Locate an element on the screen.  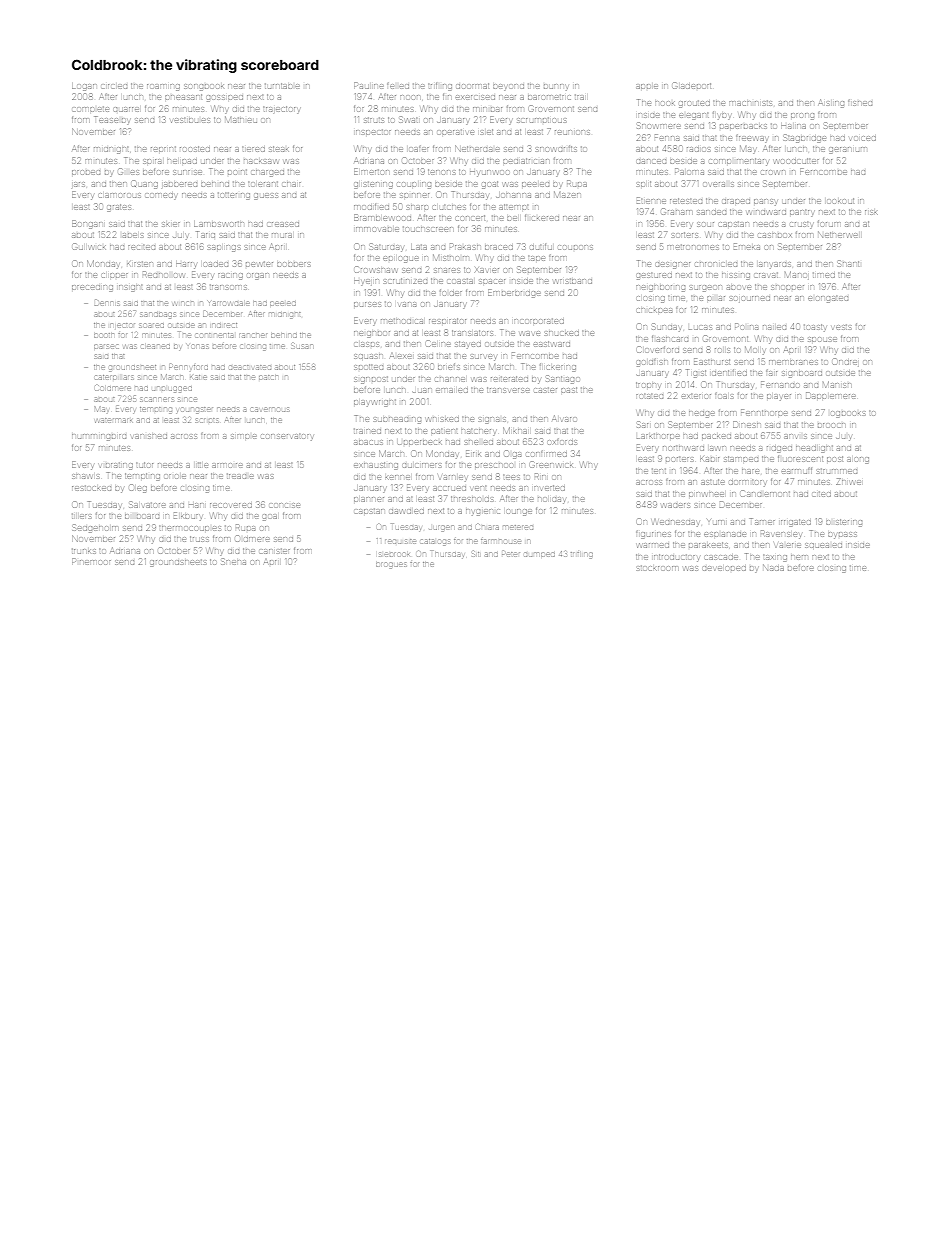
grouted is located at coordinates (694, 104).
